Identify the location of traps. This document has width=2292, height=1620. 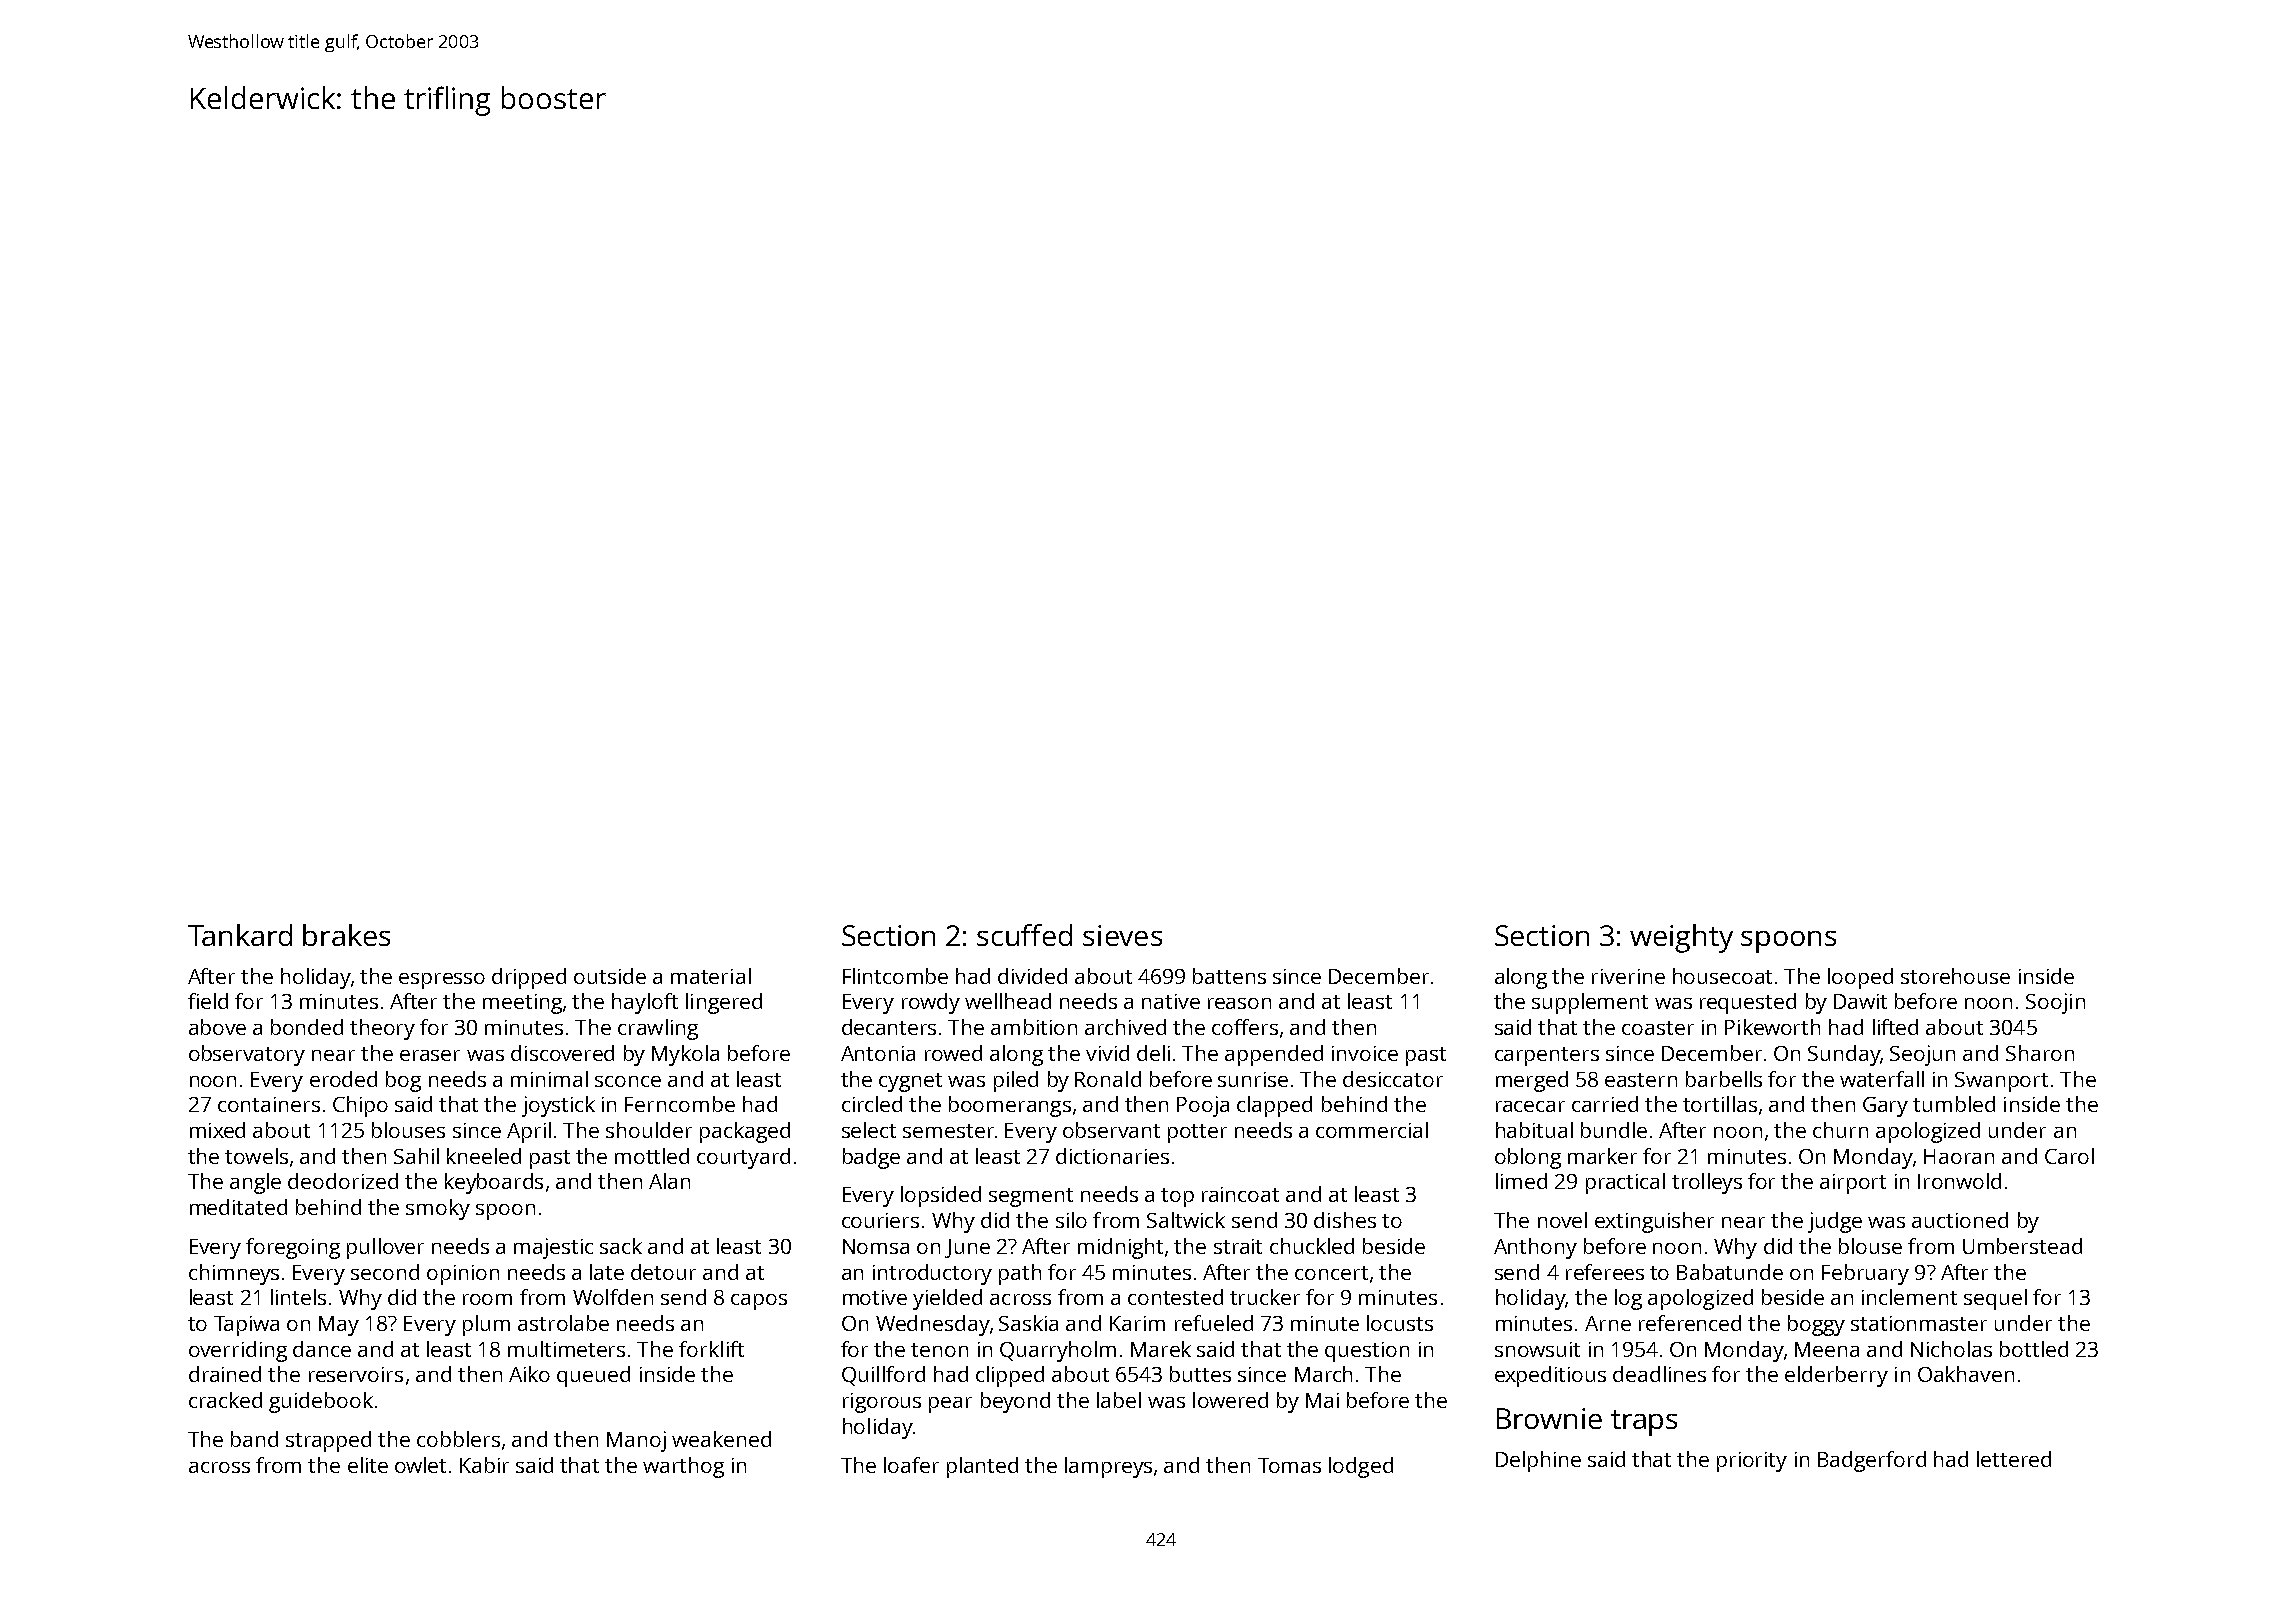
(1644, 1423).
